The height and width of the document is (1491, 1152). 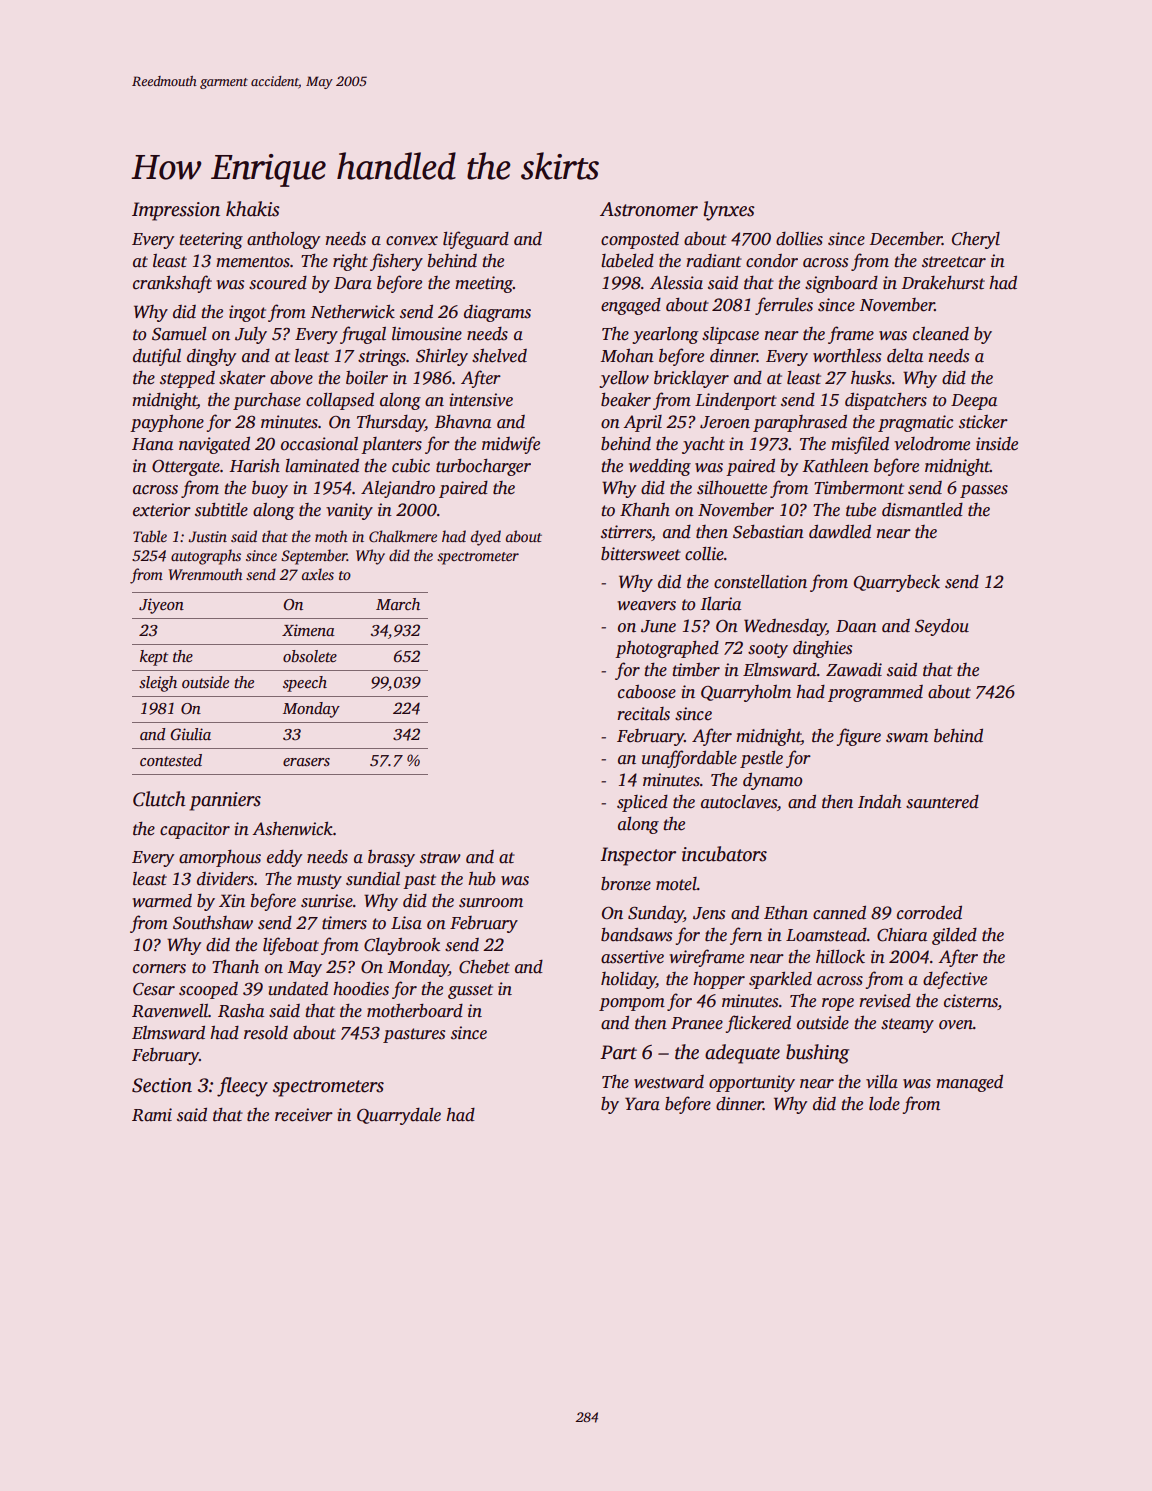 I want to click on Yara, so click(x=642, y=1104).
